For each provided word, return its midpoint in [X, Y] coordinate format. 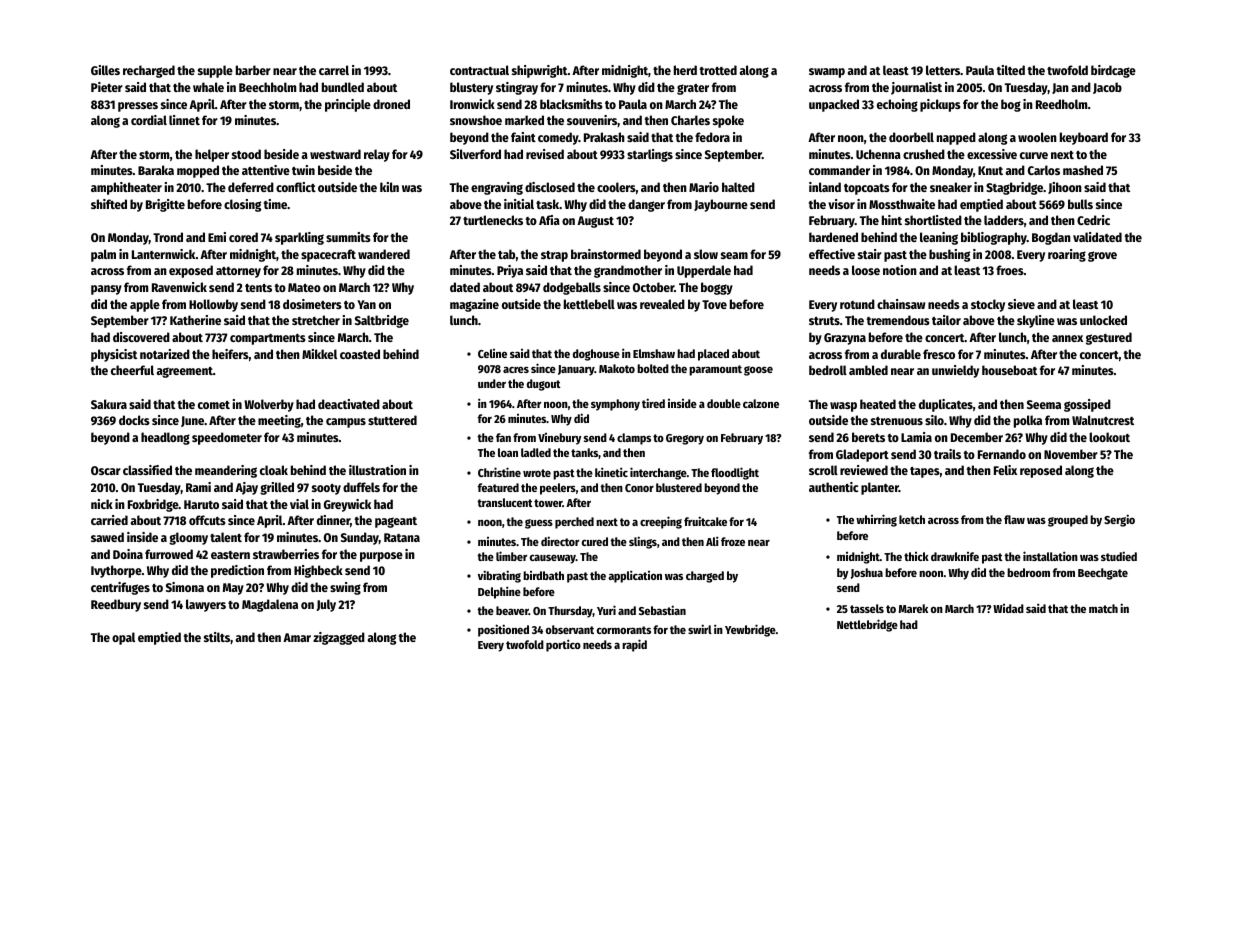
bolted [653, 368]
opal [123, 638]
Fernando [1002, 454]
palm [103, 255]
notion [900, 270]
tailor [946, 320]
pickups [940, 105]
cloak [274, 470]
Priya [510, 271]
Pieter [107, 87]
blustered [679, 487]
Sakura [109, 404]
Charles [690, 120]
